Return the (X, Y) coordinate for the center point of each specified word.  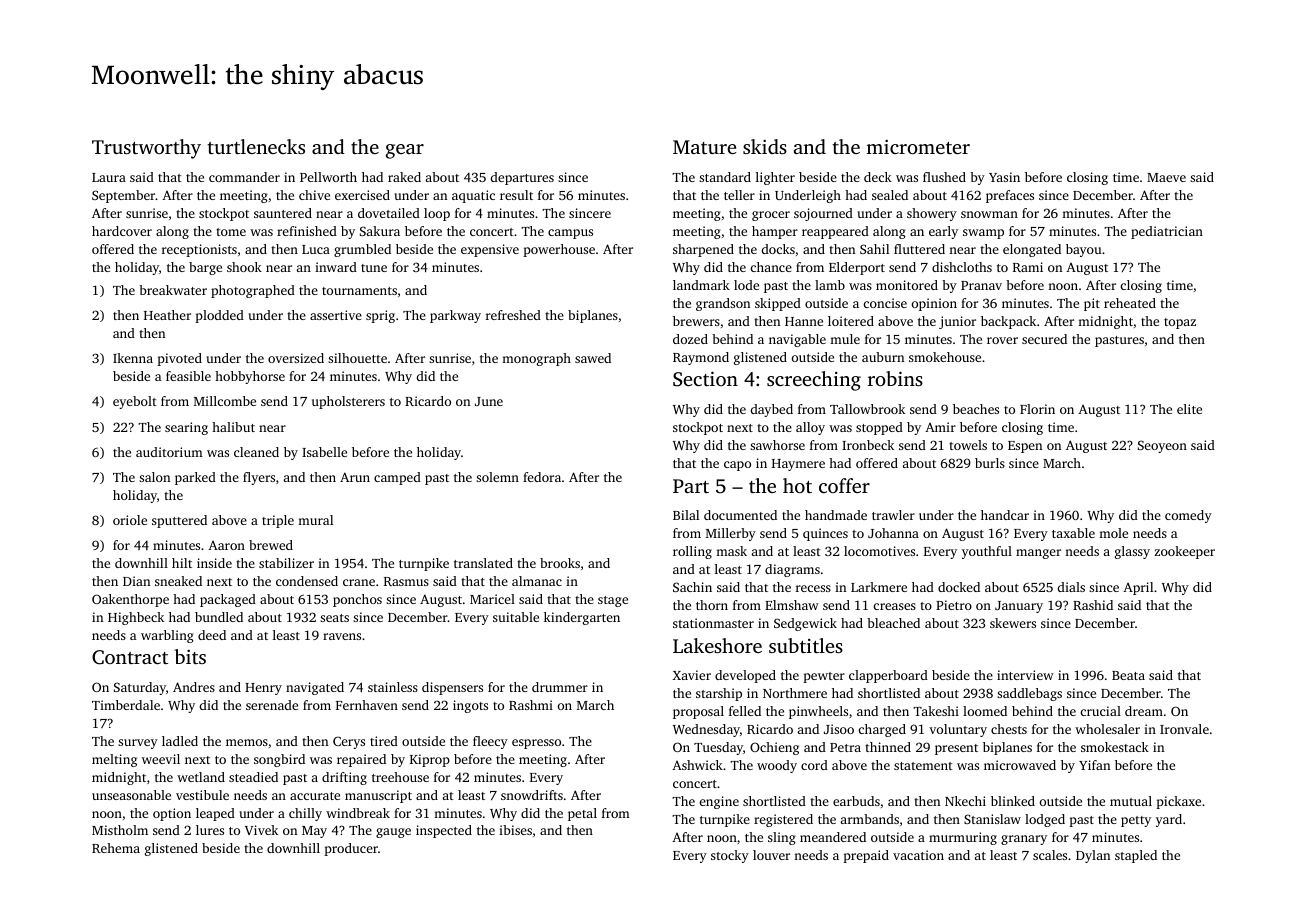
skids (765, 146)
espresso (536, 744)
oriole (130, 520)
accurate (315, 796)
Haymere (798, 465)
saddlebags (1029, 694)
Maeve (1166, 177)
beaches (976, 409)
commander (244, 177)
